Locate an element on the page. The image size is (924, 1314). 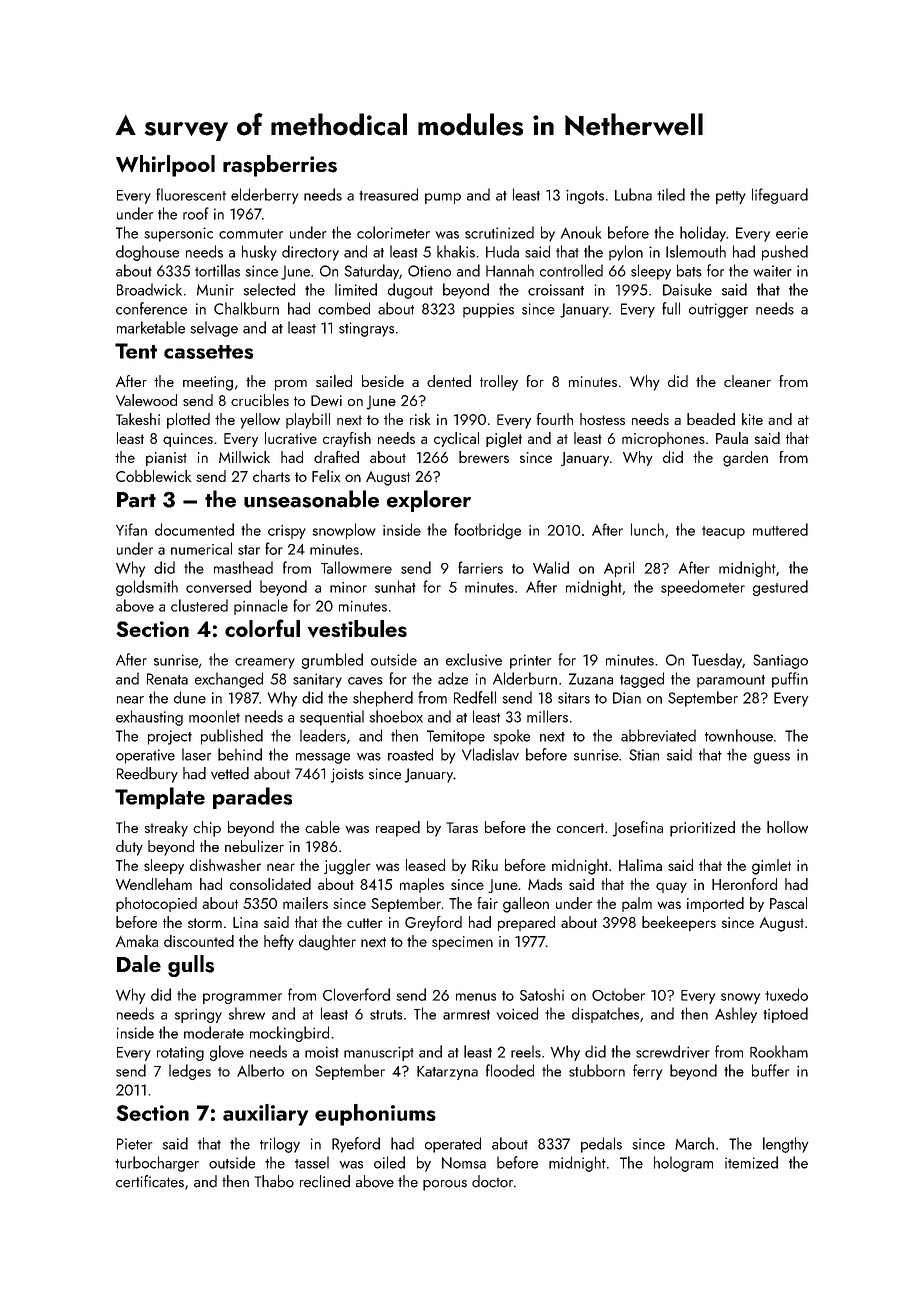
townhouse is located at coordinates (739, 735).
